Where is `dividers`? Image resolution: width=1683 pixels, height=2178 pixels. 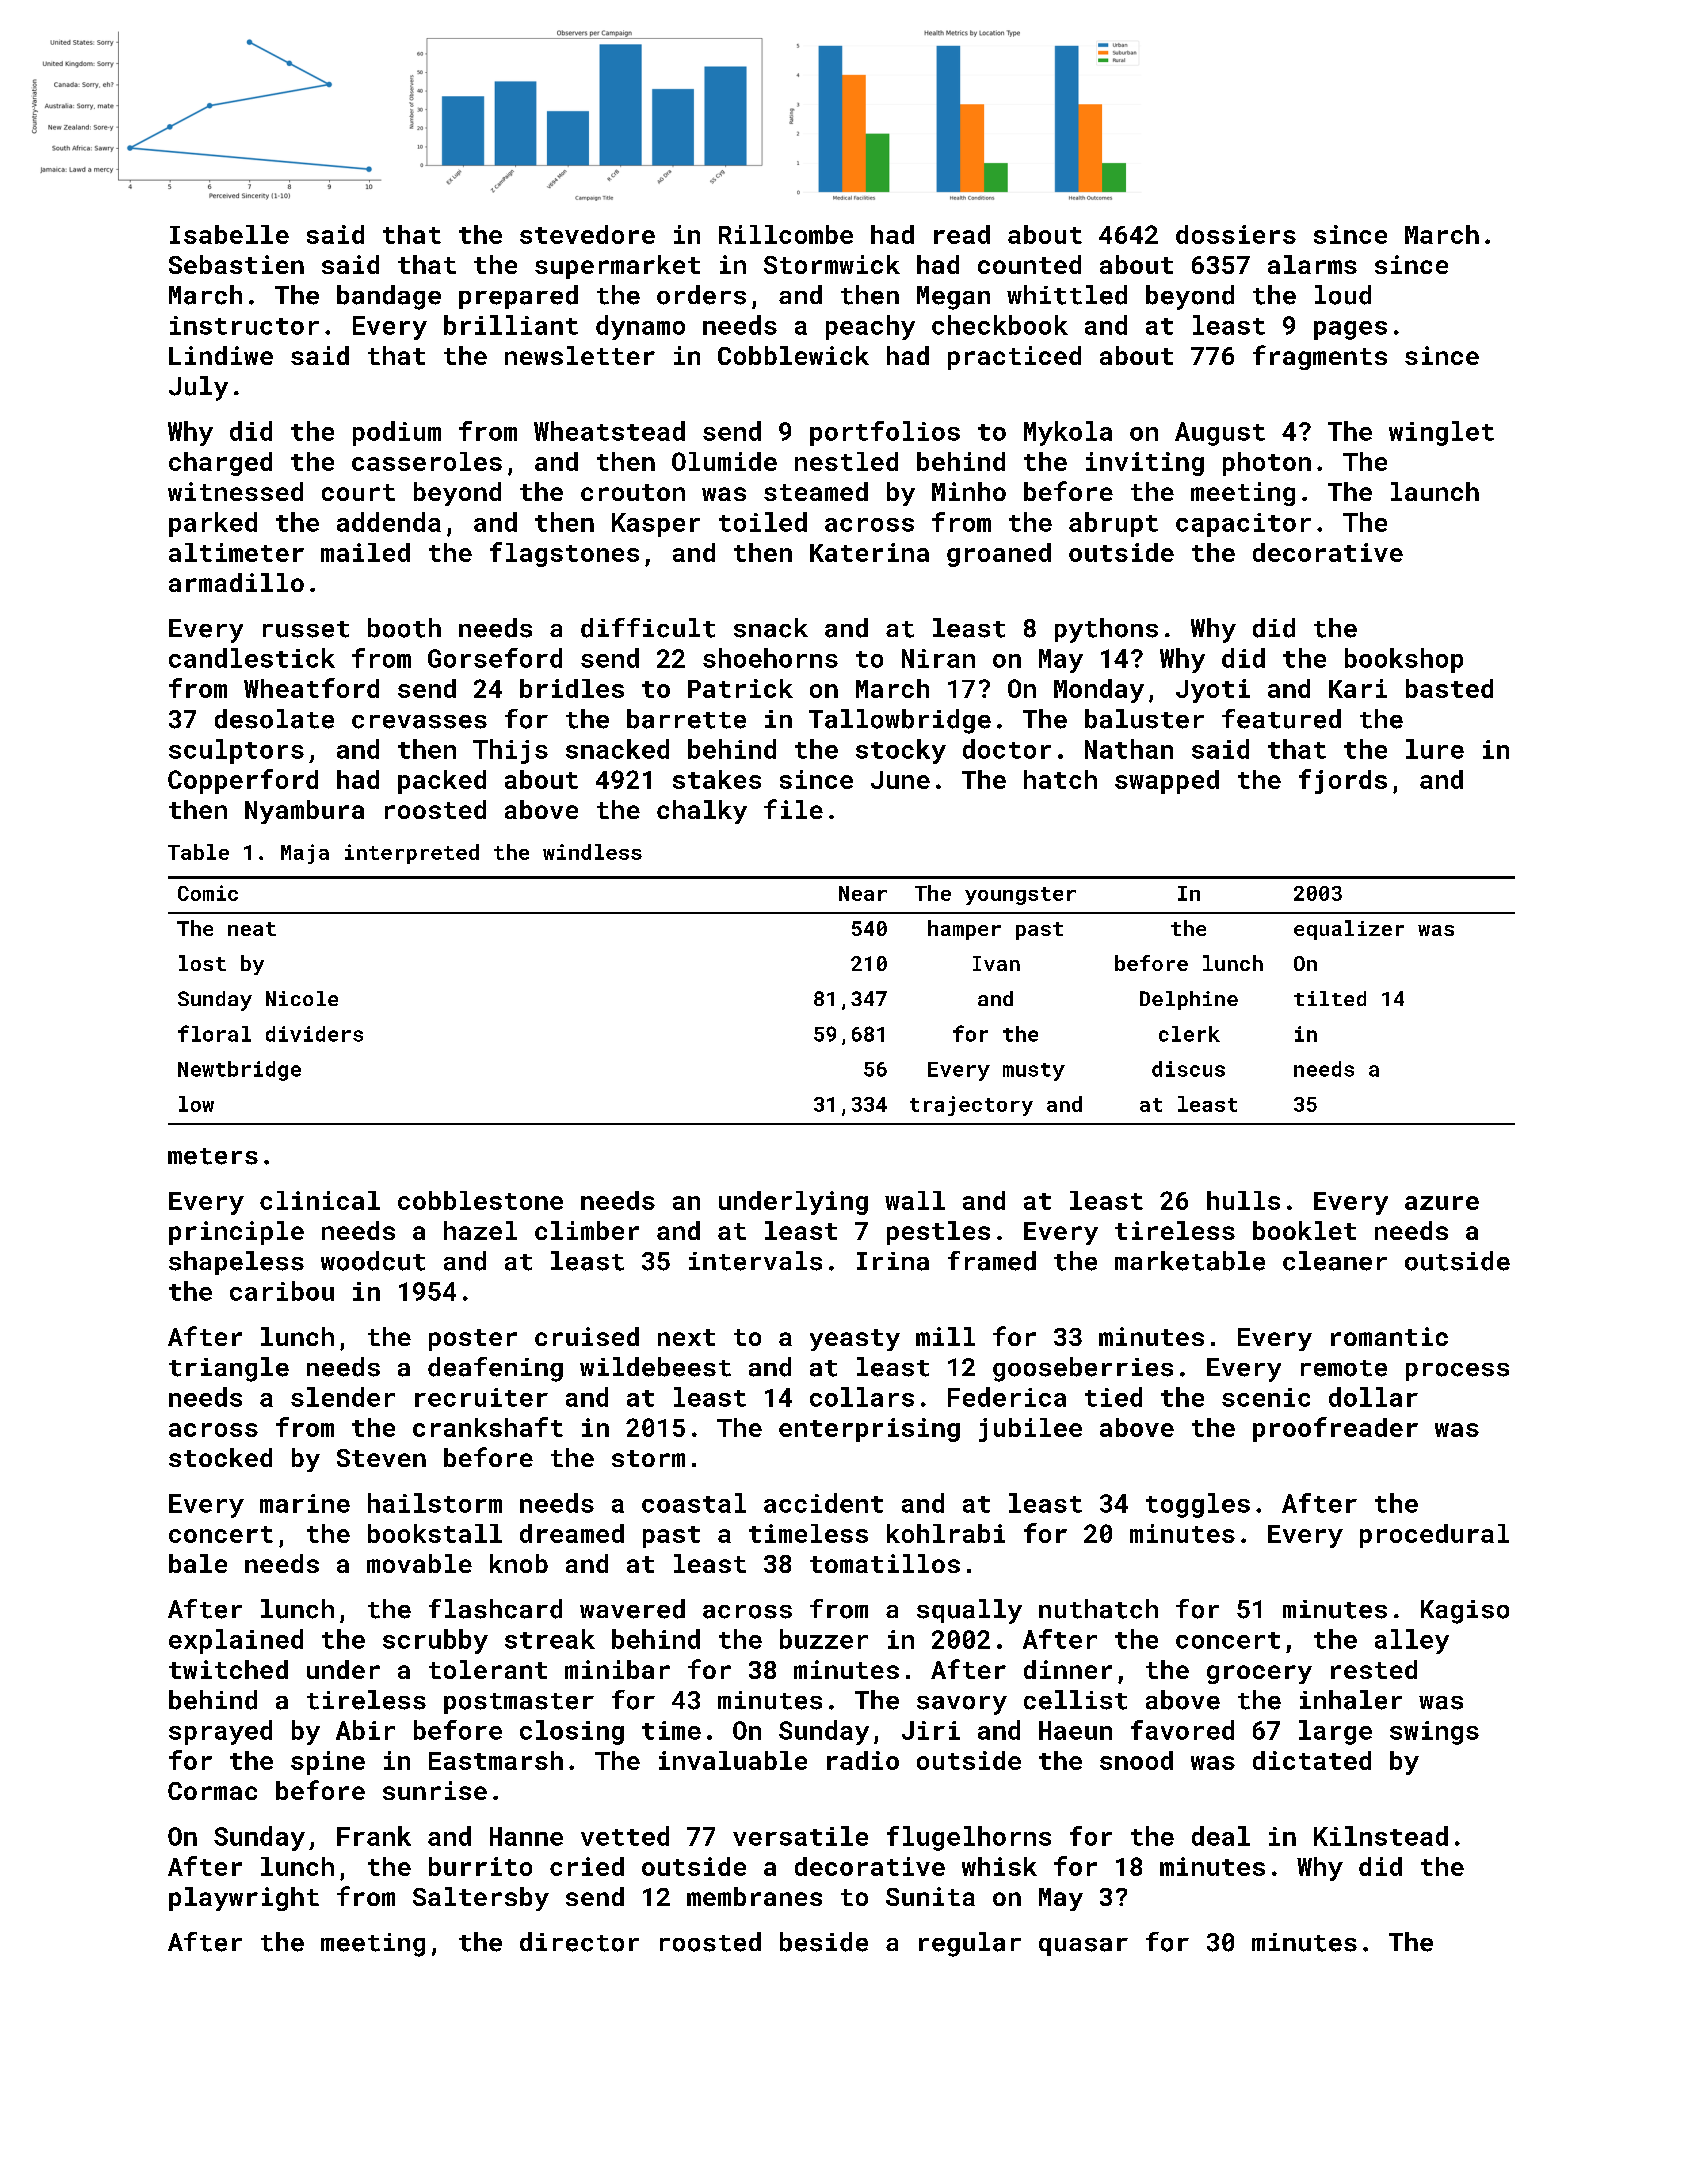
dividers is located at coordinates (314, 1034).
